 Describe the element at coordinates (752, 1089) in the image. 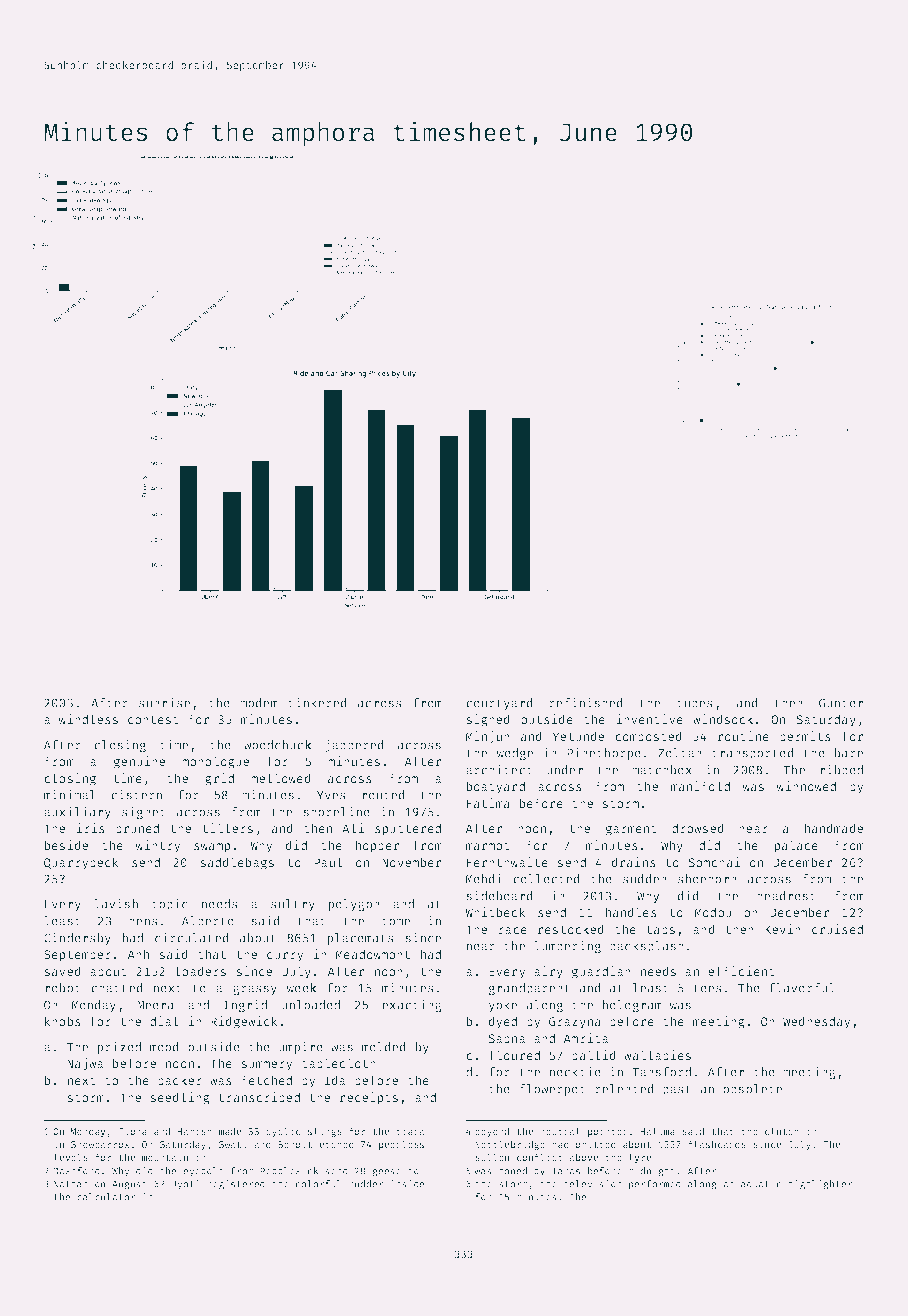

I see `obsolete` at that location.
